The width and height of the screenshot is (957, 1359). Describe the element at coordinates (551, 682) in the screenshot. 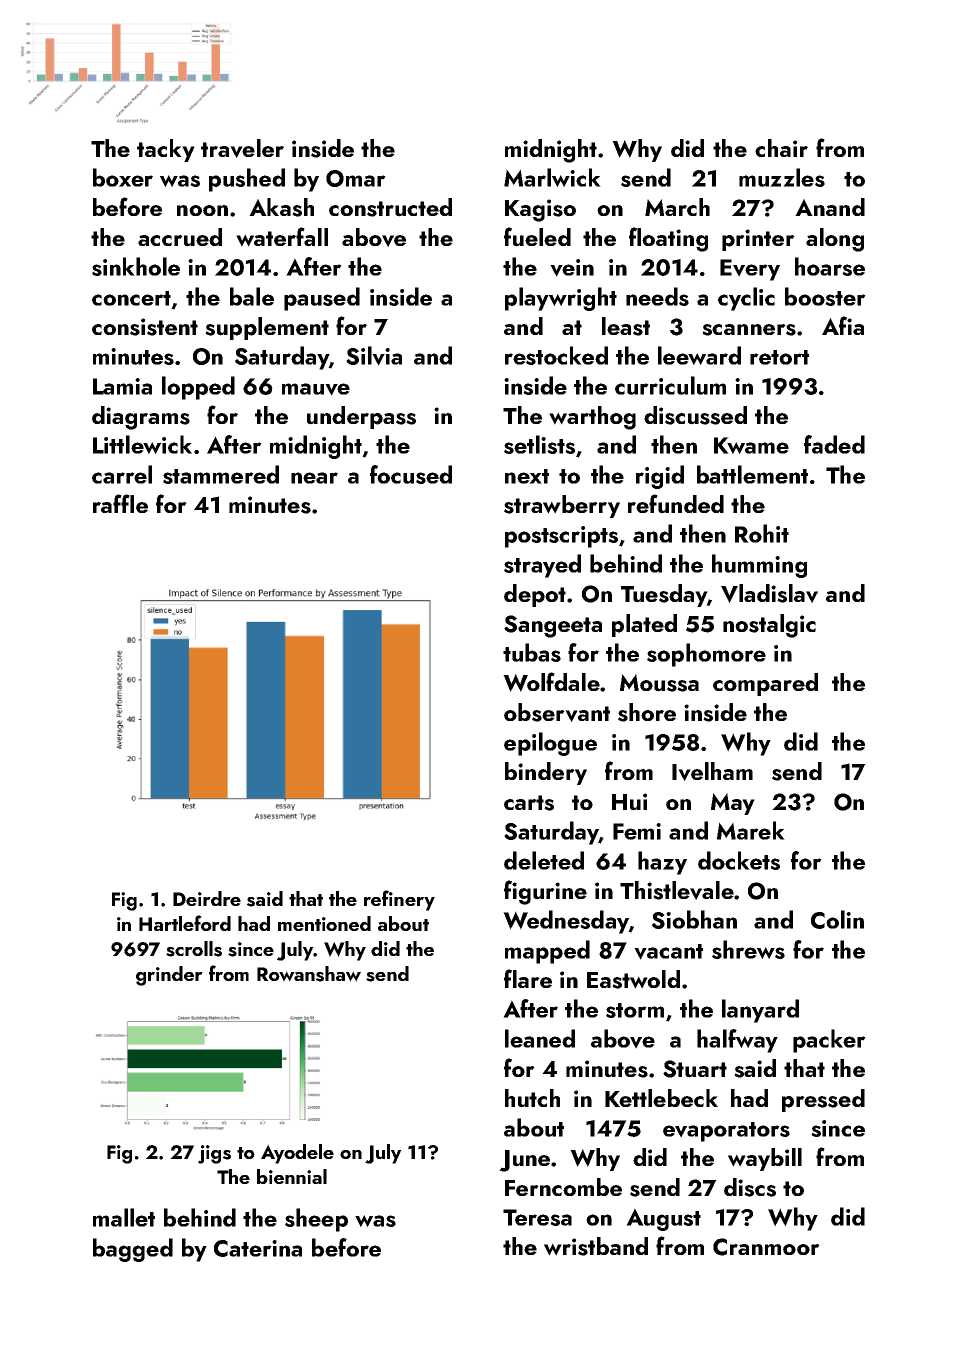

I see `Wolfdale` at that location.
